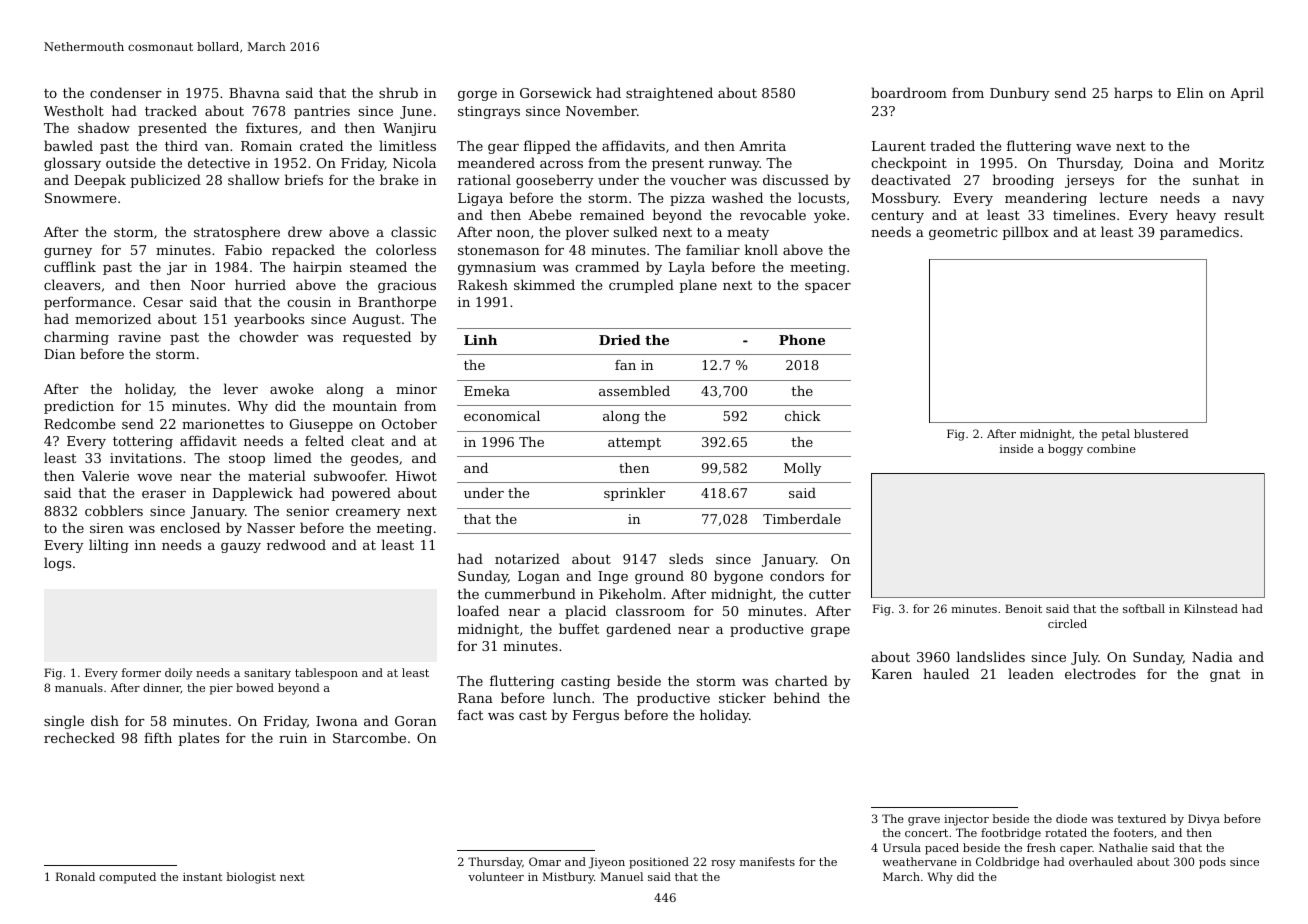 This screenshot has height=924, width=1308. Describe the element at coordinates (68, 253) in the screenshot. I see `gurney` at that location.
